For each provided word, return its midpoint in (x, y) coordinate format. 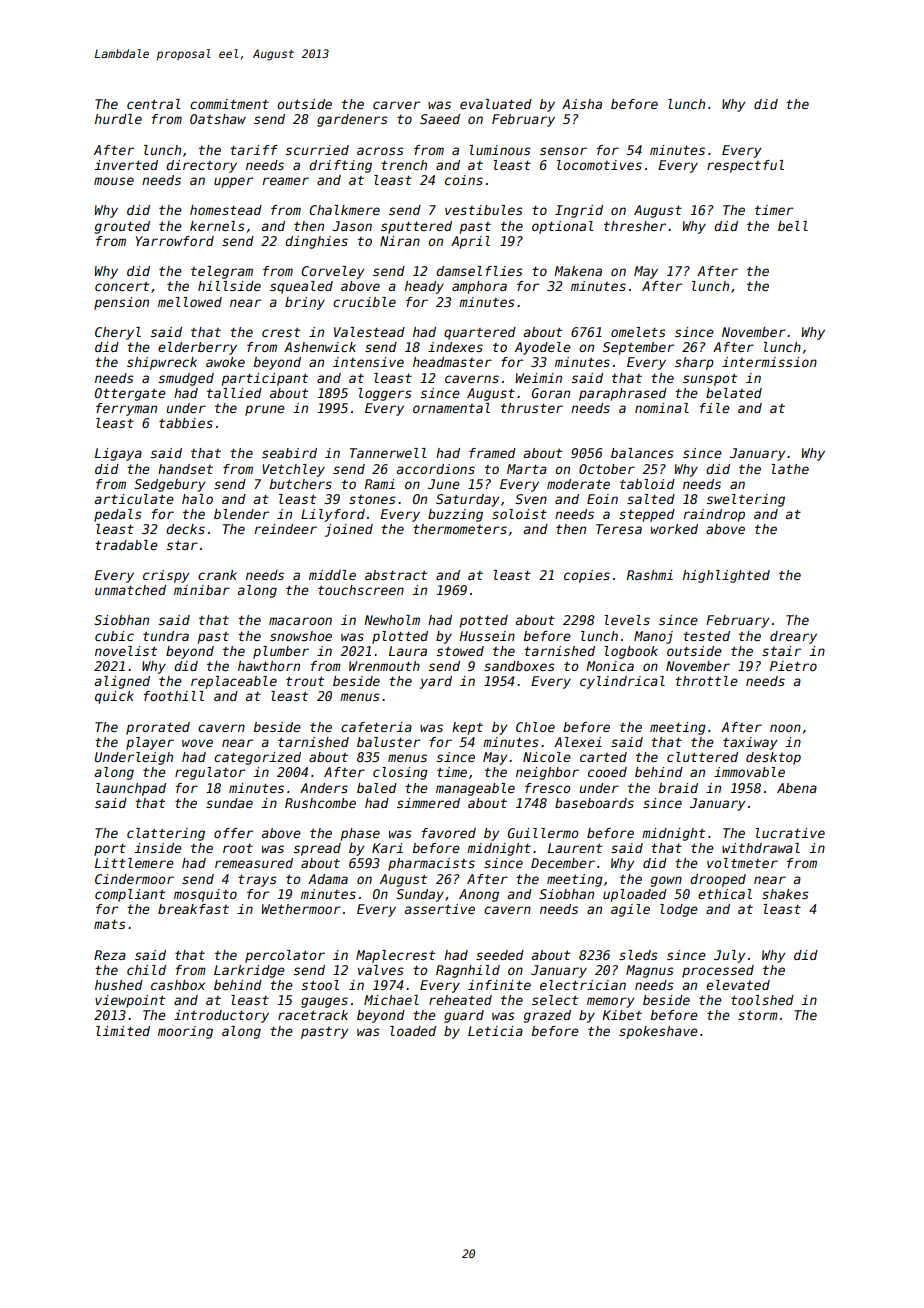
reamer (285, 181)
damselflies (479, 271)
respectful (745, 166)
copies (587, 576)
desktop (773, 758)
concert (122, 286)
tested (706, 636)
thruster (532, 408)
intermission (769, 362)
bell (793, 226)
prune (265, 410)
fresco (547, 788)
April (470, 242)
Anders (324, 788)
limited (123, 1031)
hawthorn (269, 666)
